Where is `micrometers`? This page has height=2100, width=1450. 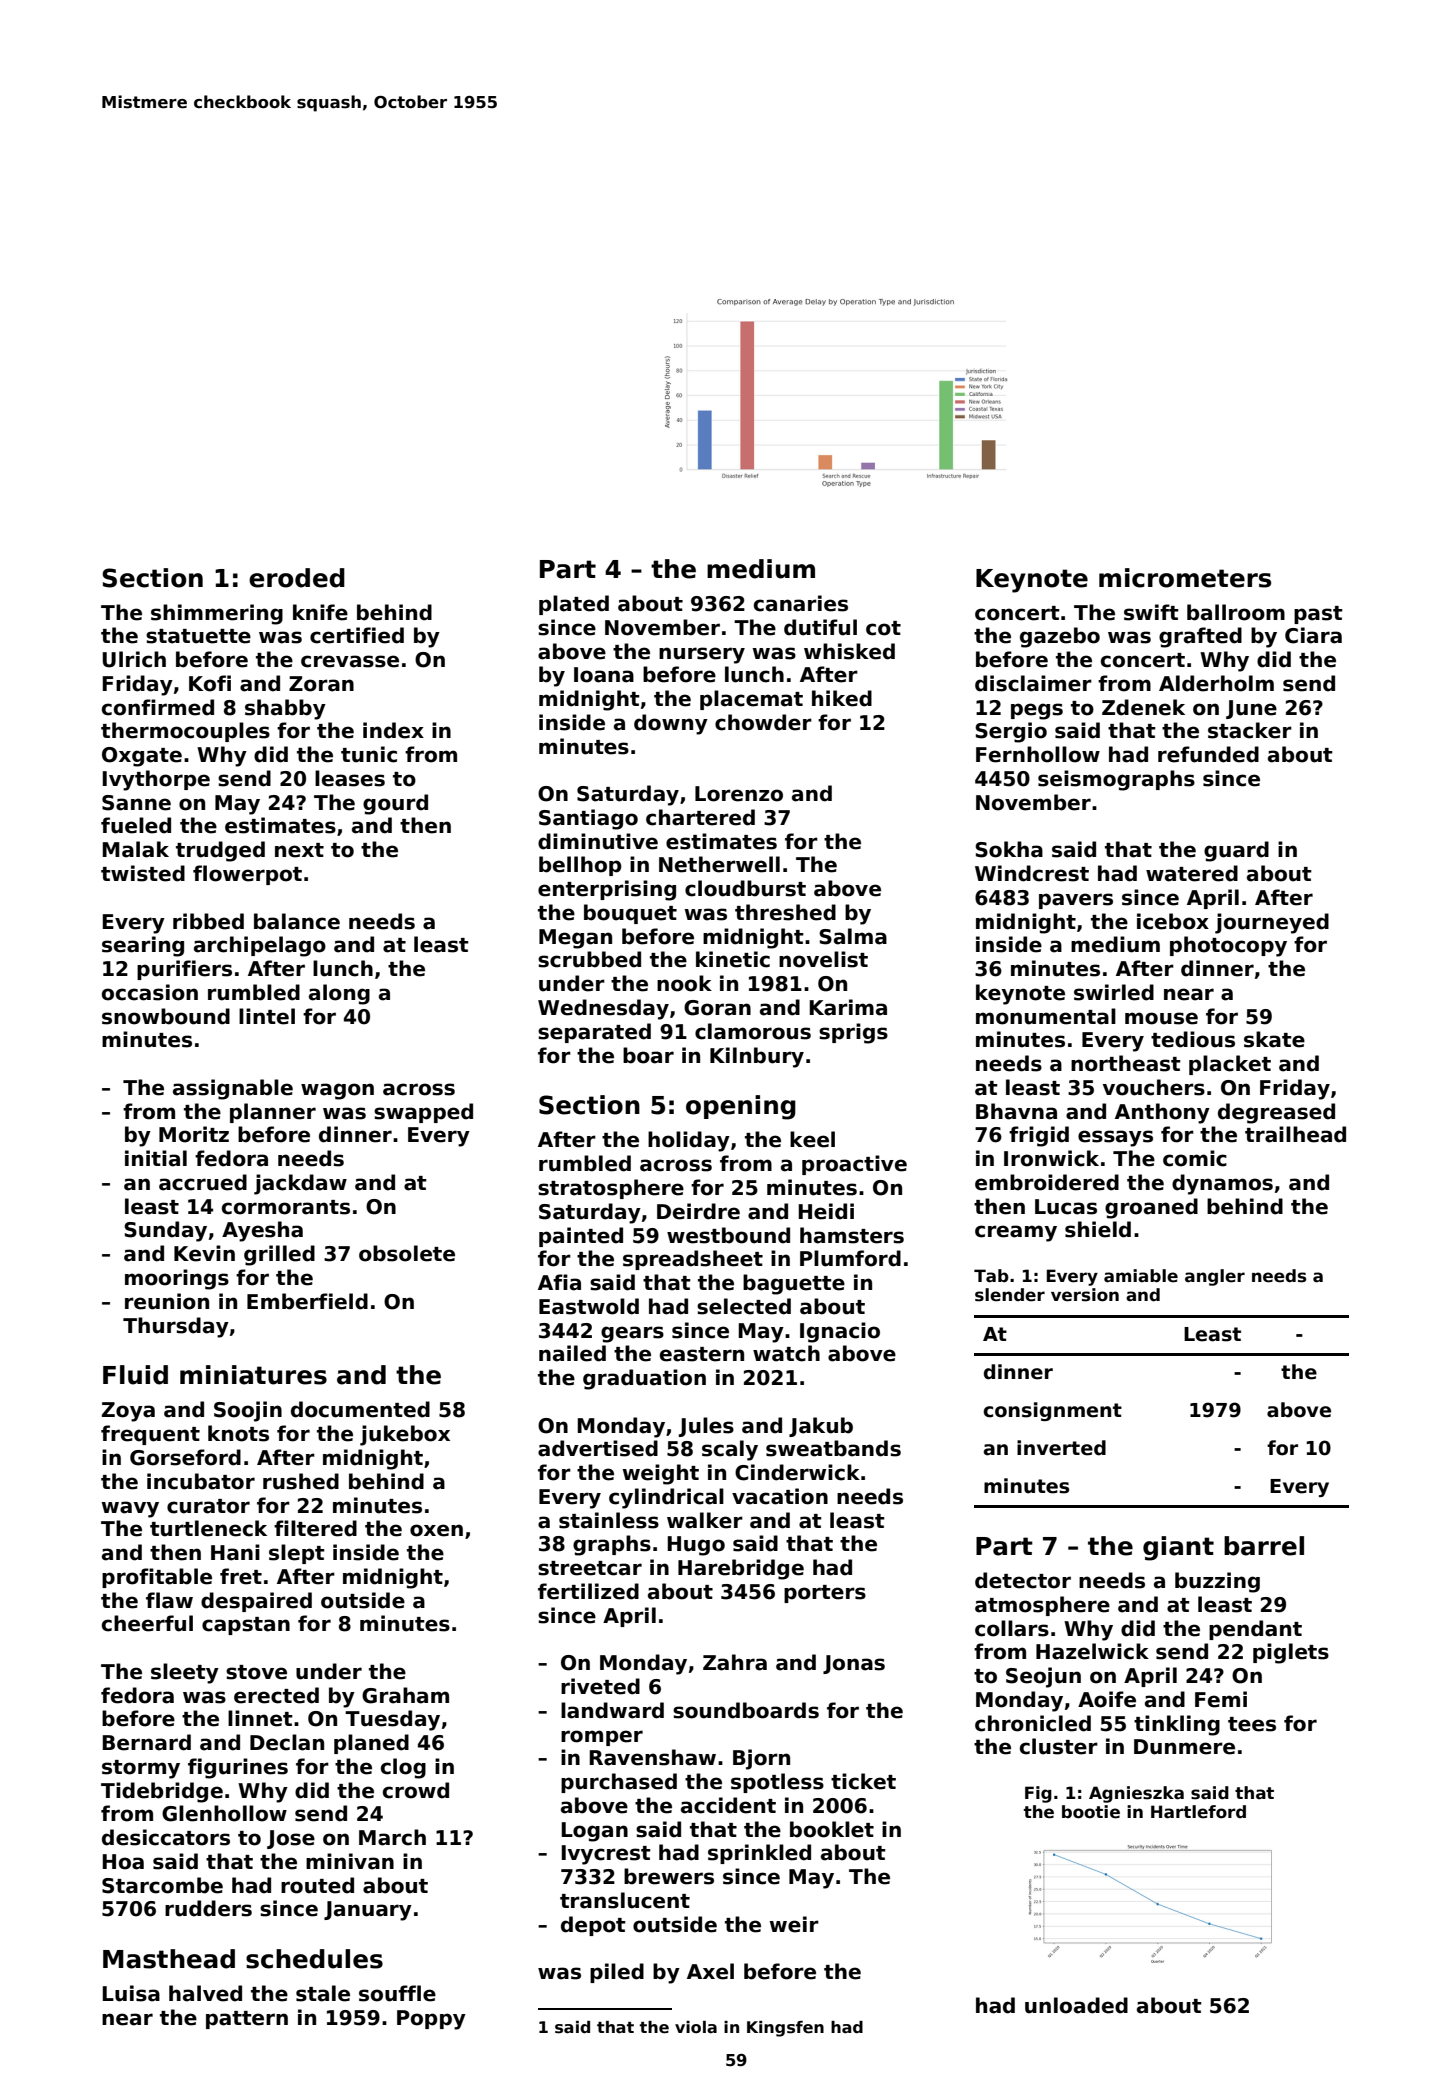
micrometers is located at coordinates (1185, 578).
